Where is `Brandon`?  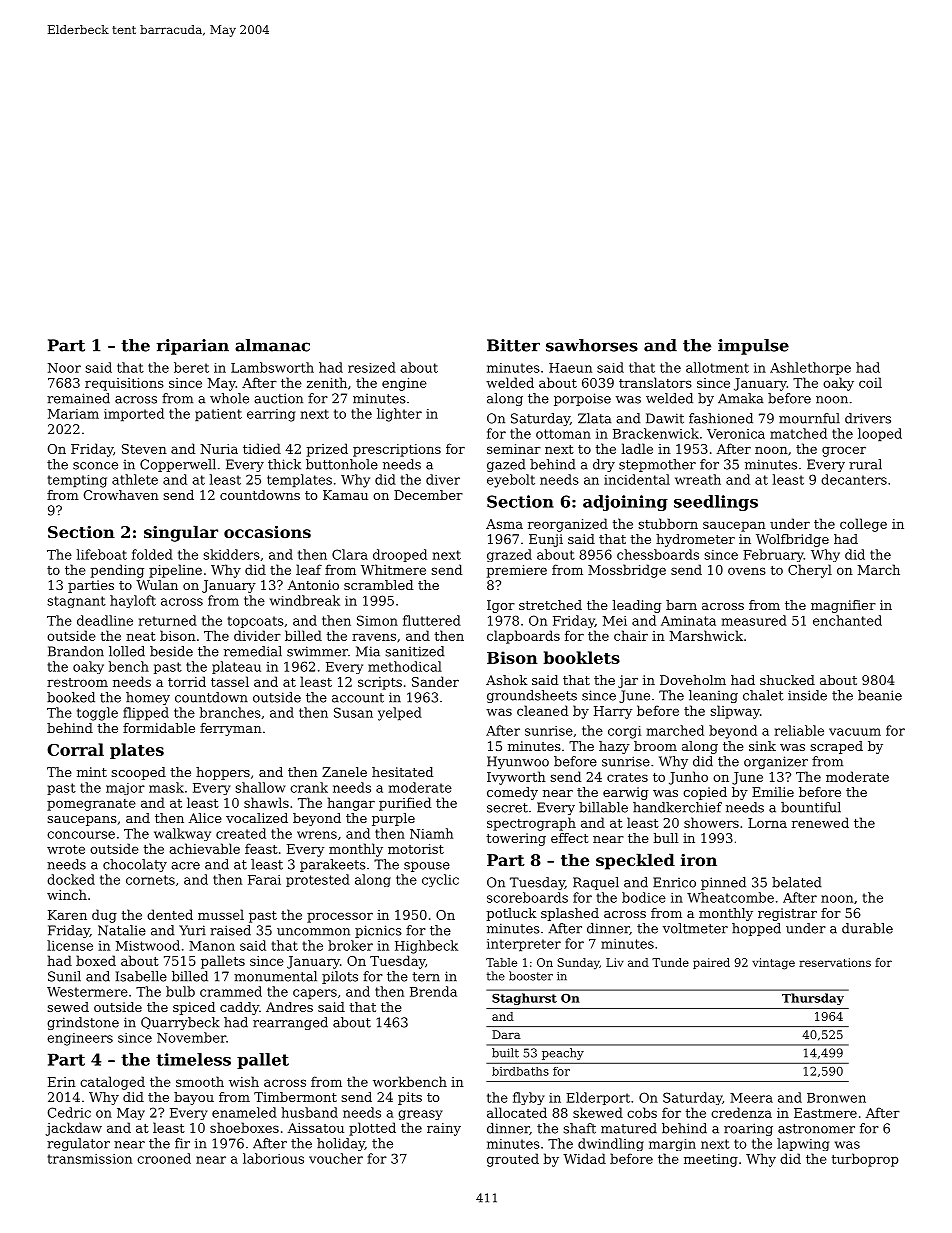
Brandon is located at coordinates (76, 651).
